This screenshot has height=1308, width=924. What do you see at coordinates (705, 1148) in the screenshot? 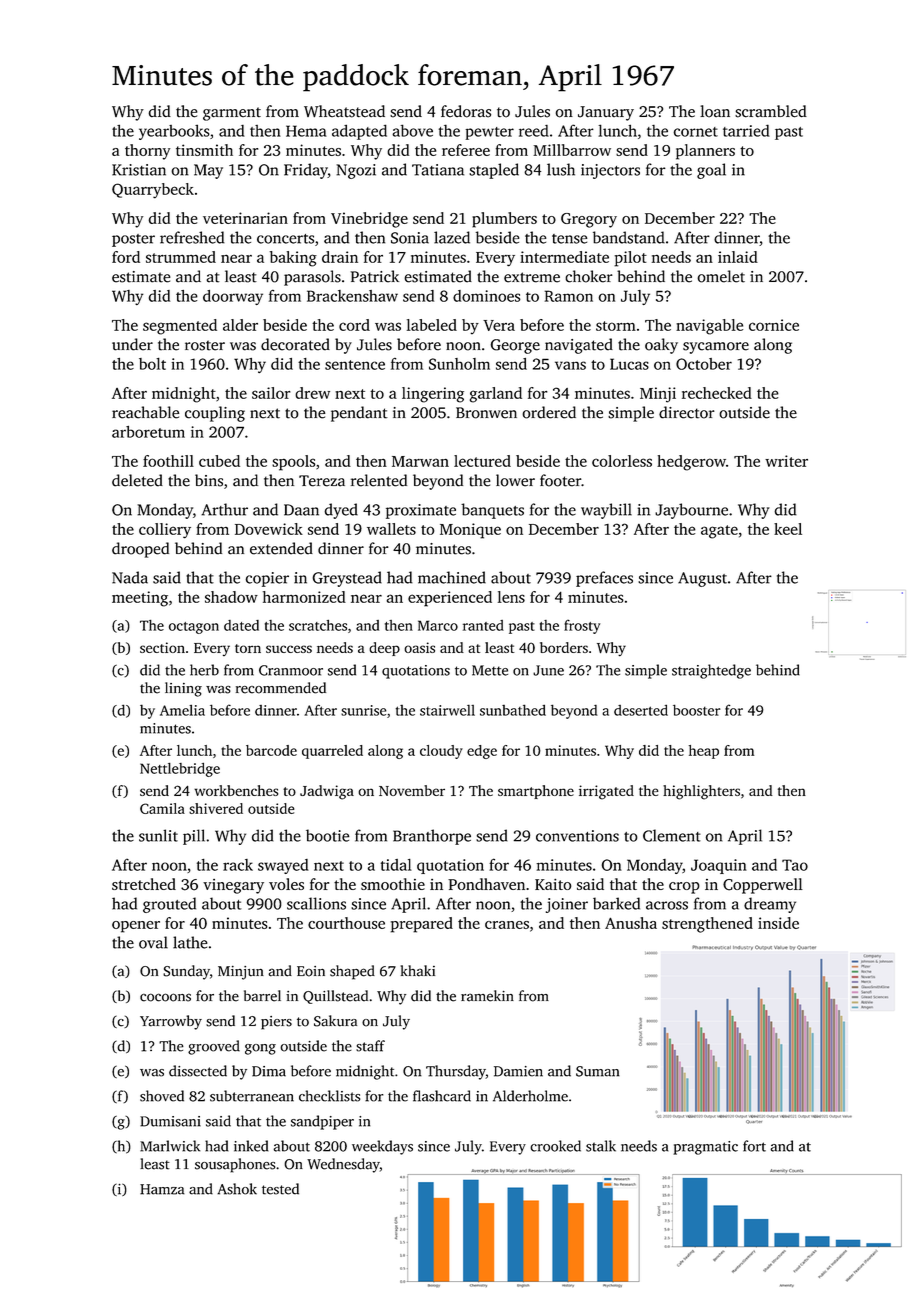
I see `pragmatic` at bounding box center [705, 1148].
